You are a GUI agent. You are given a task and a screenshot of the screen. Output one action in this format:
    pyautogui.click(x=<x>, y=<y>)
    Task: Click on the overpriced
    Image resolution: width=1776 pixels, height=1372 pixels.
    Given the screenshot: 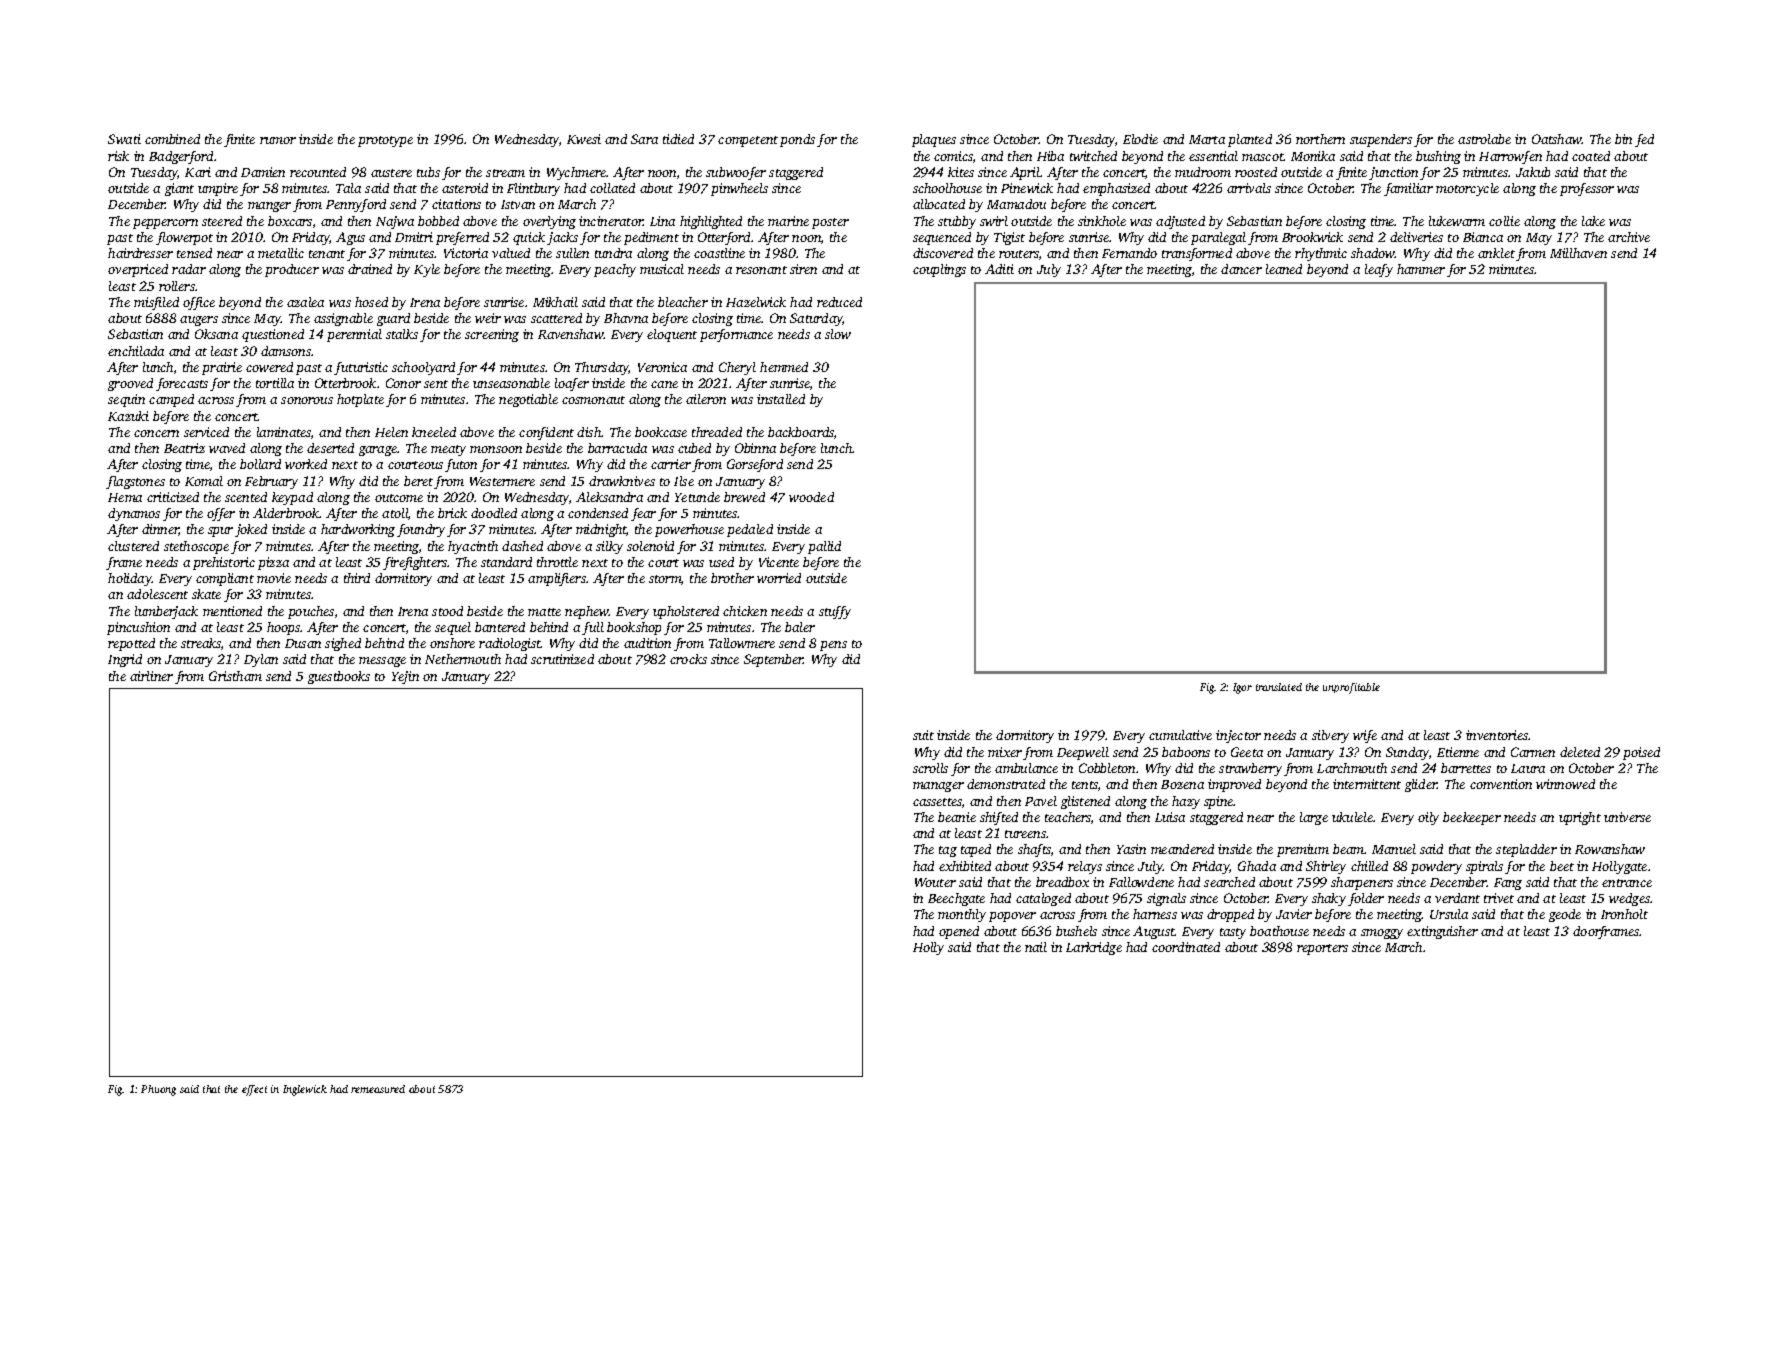 What is the action you would take?
    pyautogui.click(x=138, y=270)
